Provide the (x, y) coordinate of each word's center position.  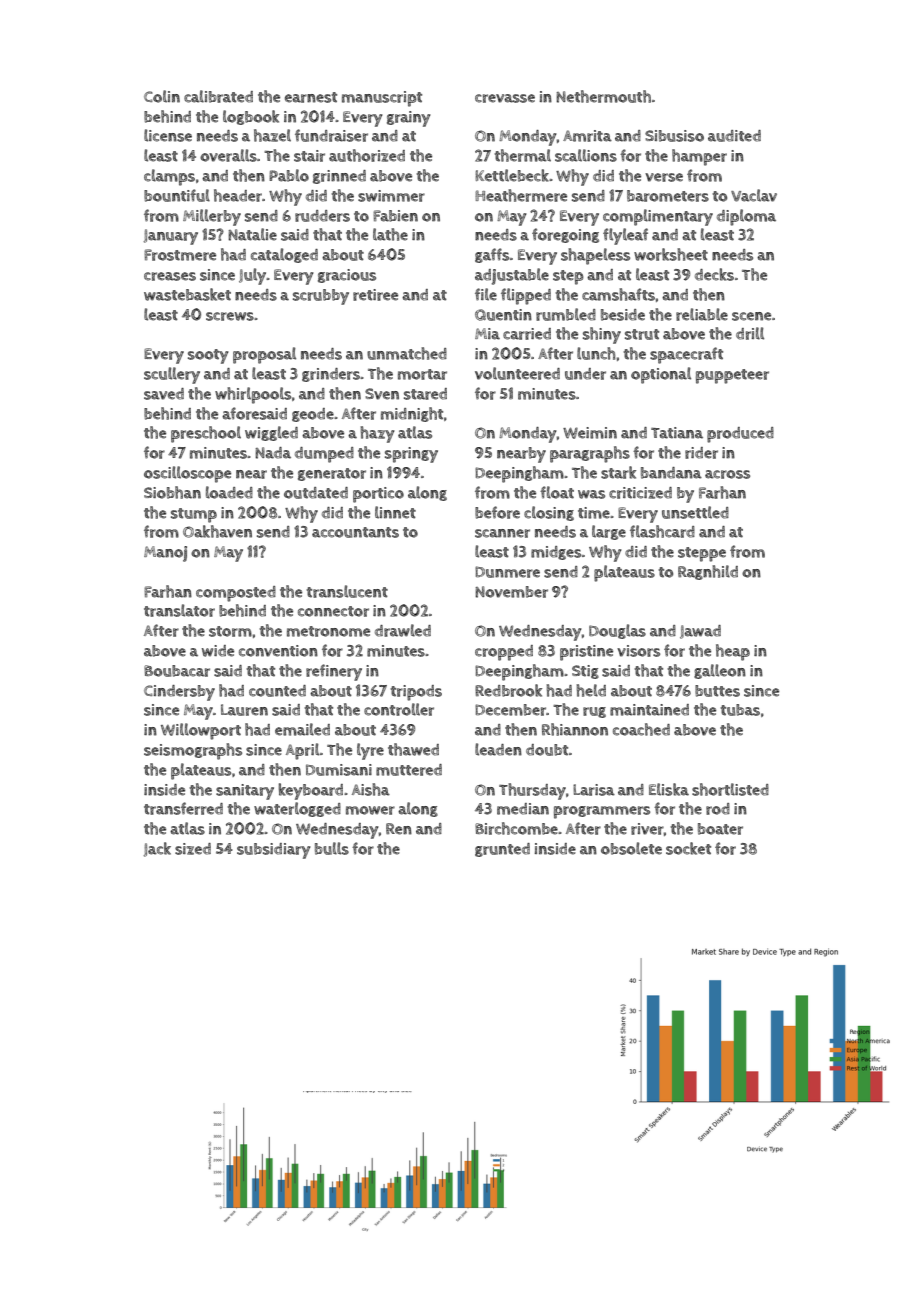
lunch (596, 353)
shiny (602, 335)
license (168, 135)
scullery (172, 375)
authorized (367, 155)
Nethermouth (603, 96)
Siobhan (172, 492)
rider (701, 453)
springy (411, 455)
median (523, 809)
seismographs (193, 751)
